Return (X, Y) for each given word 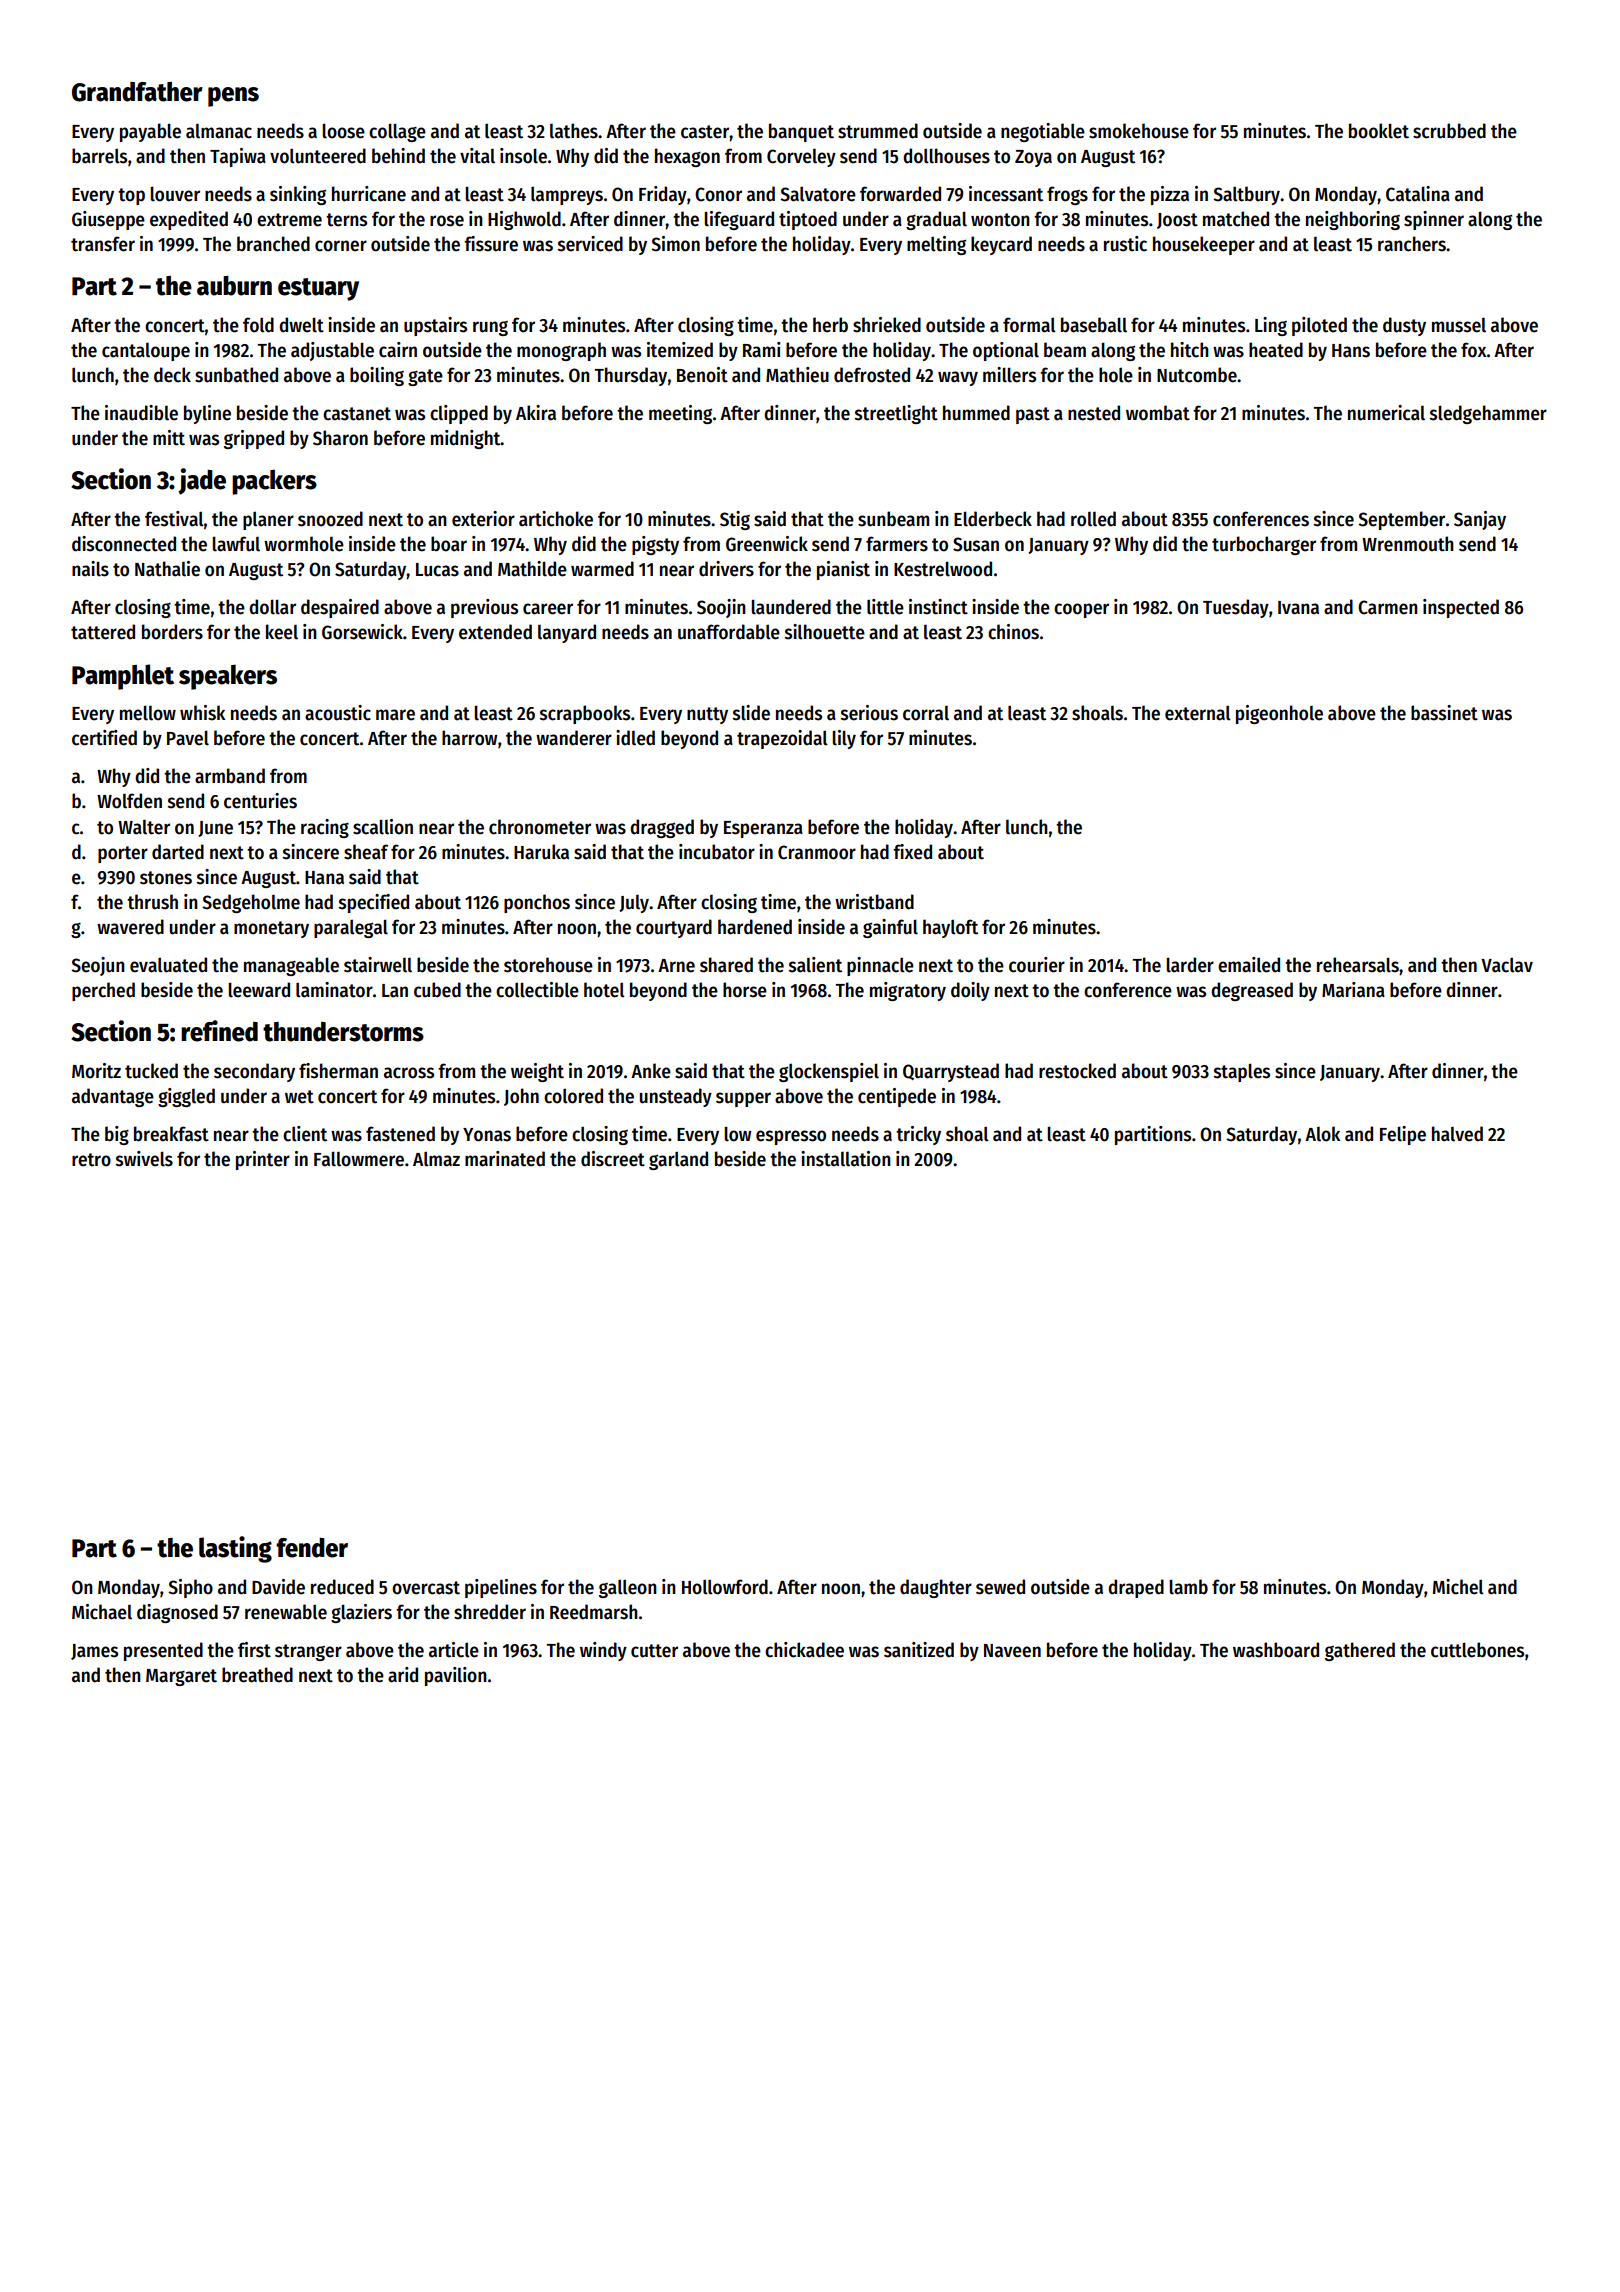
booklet (1379, 131)
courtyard (674, 928)
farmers (897, 544)
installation (846, 1159)
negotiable (1043, 132)
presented (163, 1651)
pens (233, 97)
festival (174, 519)
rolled (1093, 519)
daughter (936, 1588)
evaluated (168, 965)
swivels (144, 1159)
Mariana (1353, 990)
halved (1457, 1134)
